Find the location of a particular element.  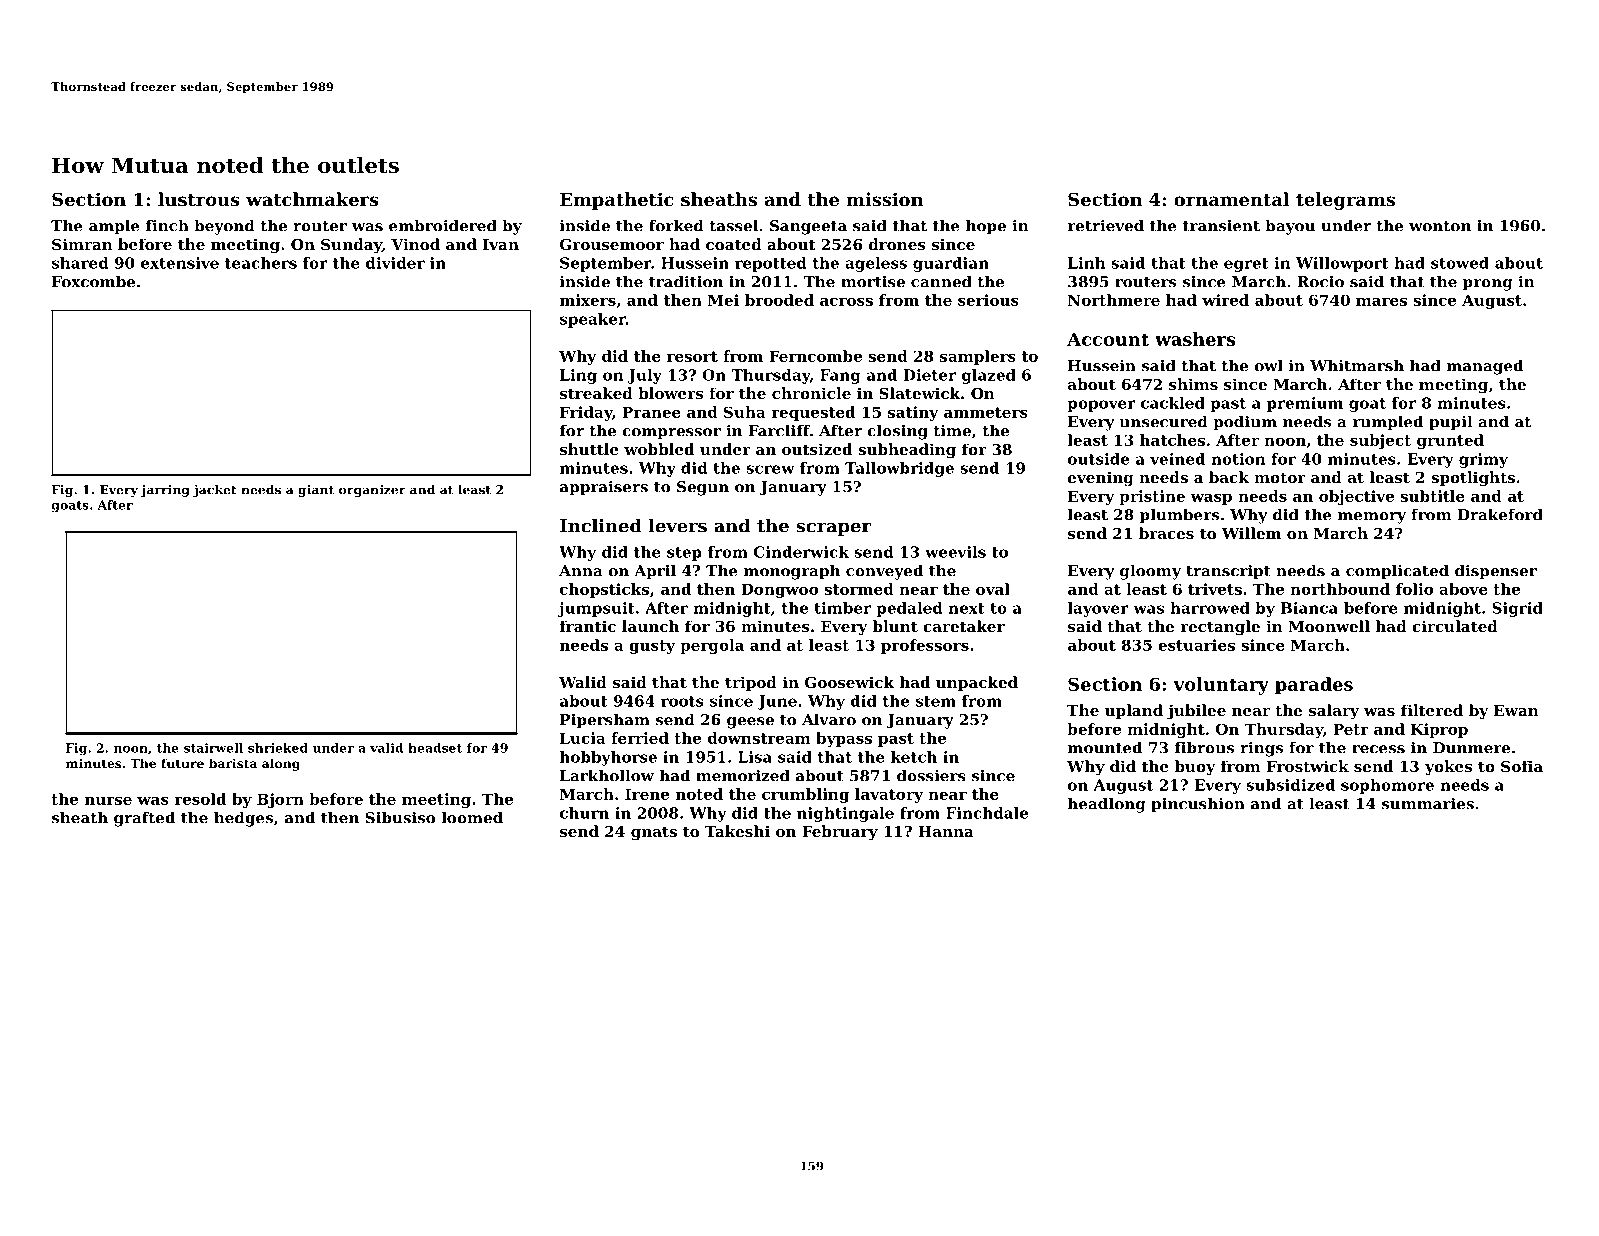

Sangeeta is located at coordinates (808, 227).
